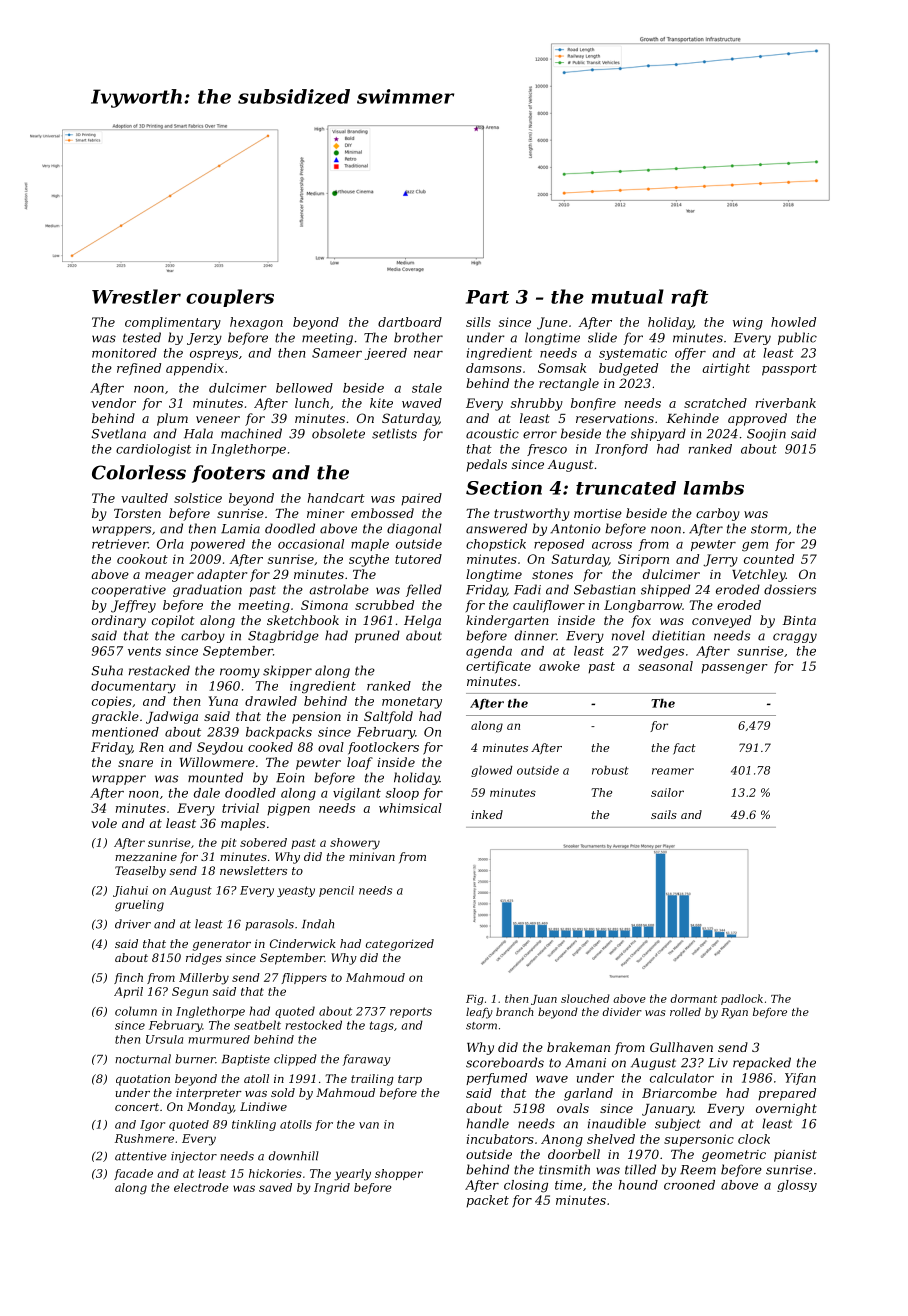 The height and width of the image is (1316, 908). I want to click on incubators, so click(500, 1139).
